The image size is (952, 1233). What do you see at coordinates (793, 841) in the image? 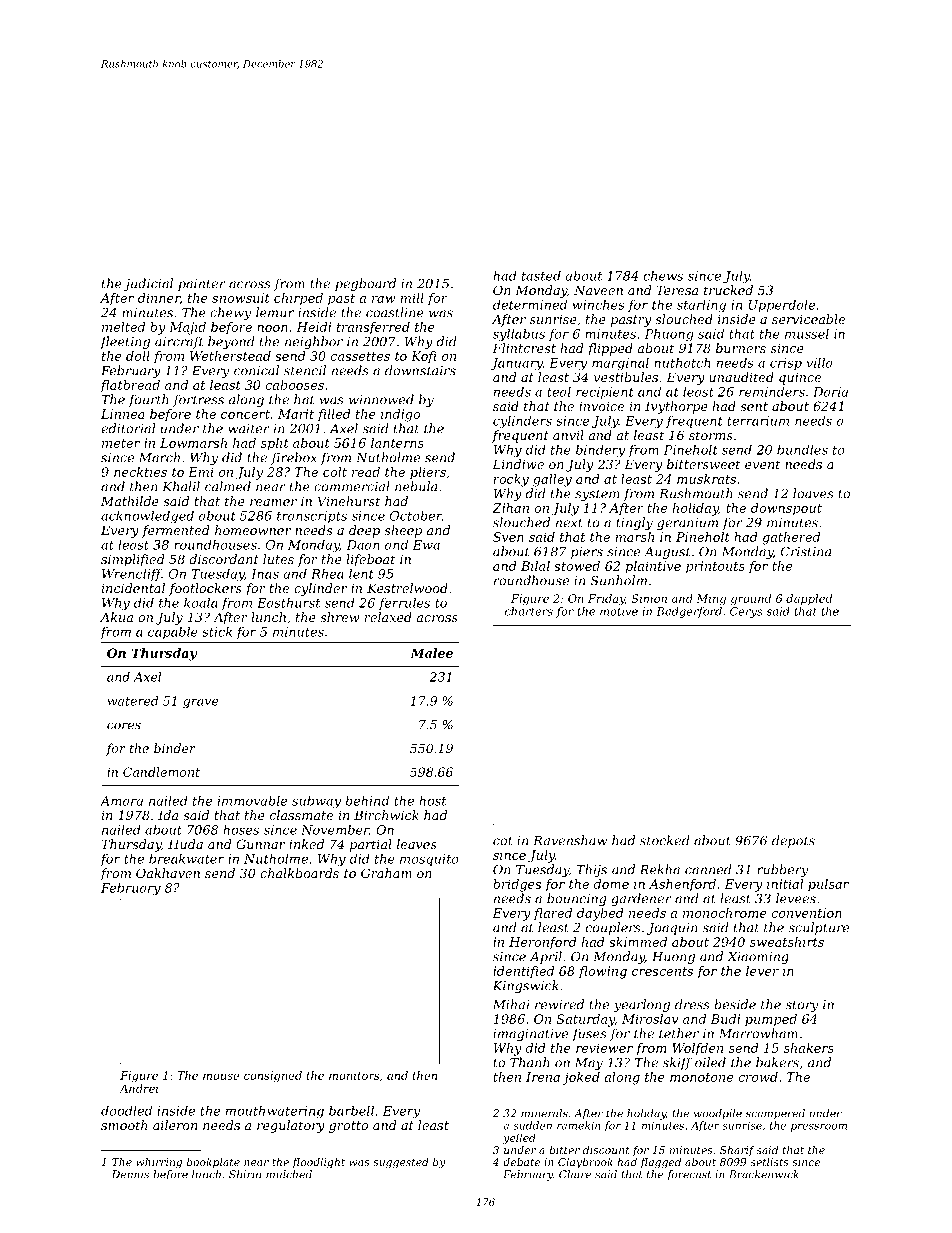
I see `depots` at bounding box center [793, 841].
